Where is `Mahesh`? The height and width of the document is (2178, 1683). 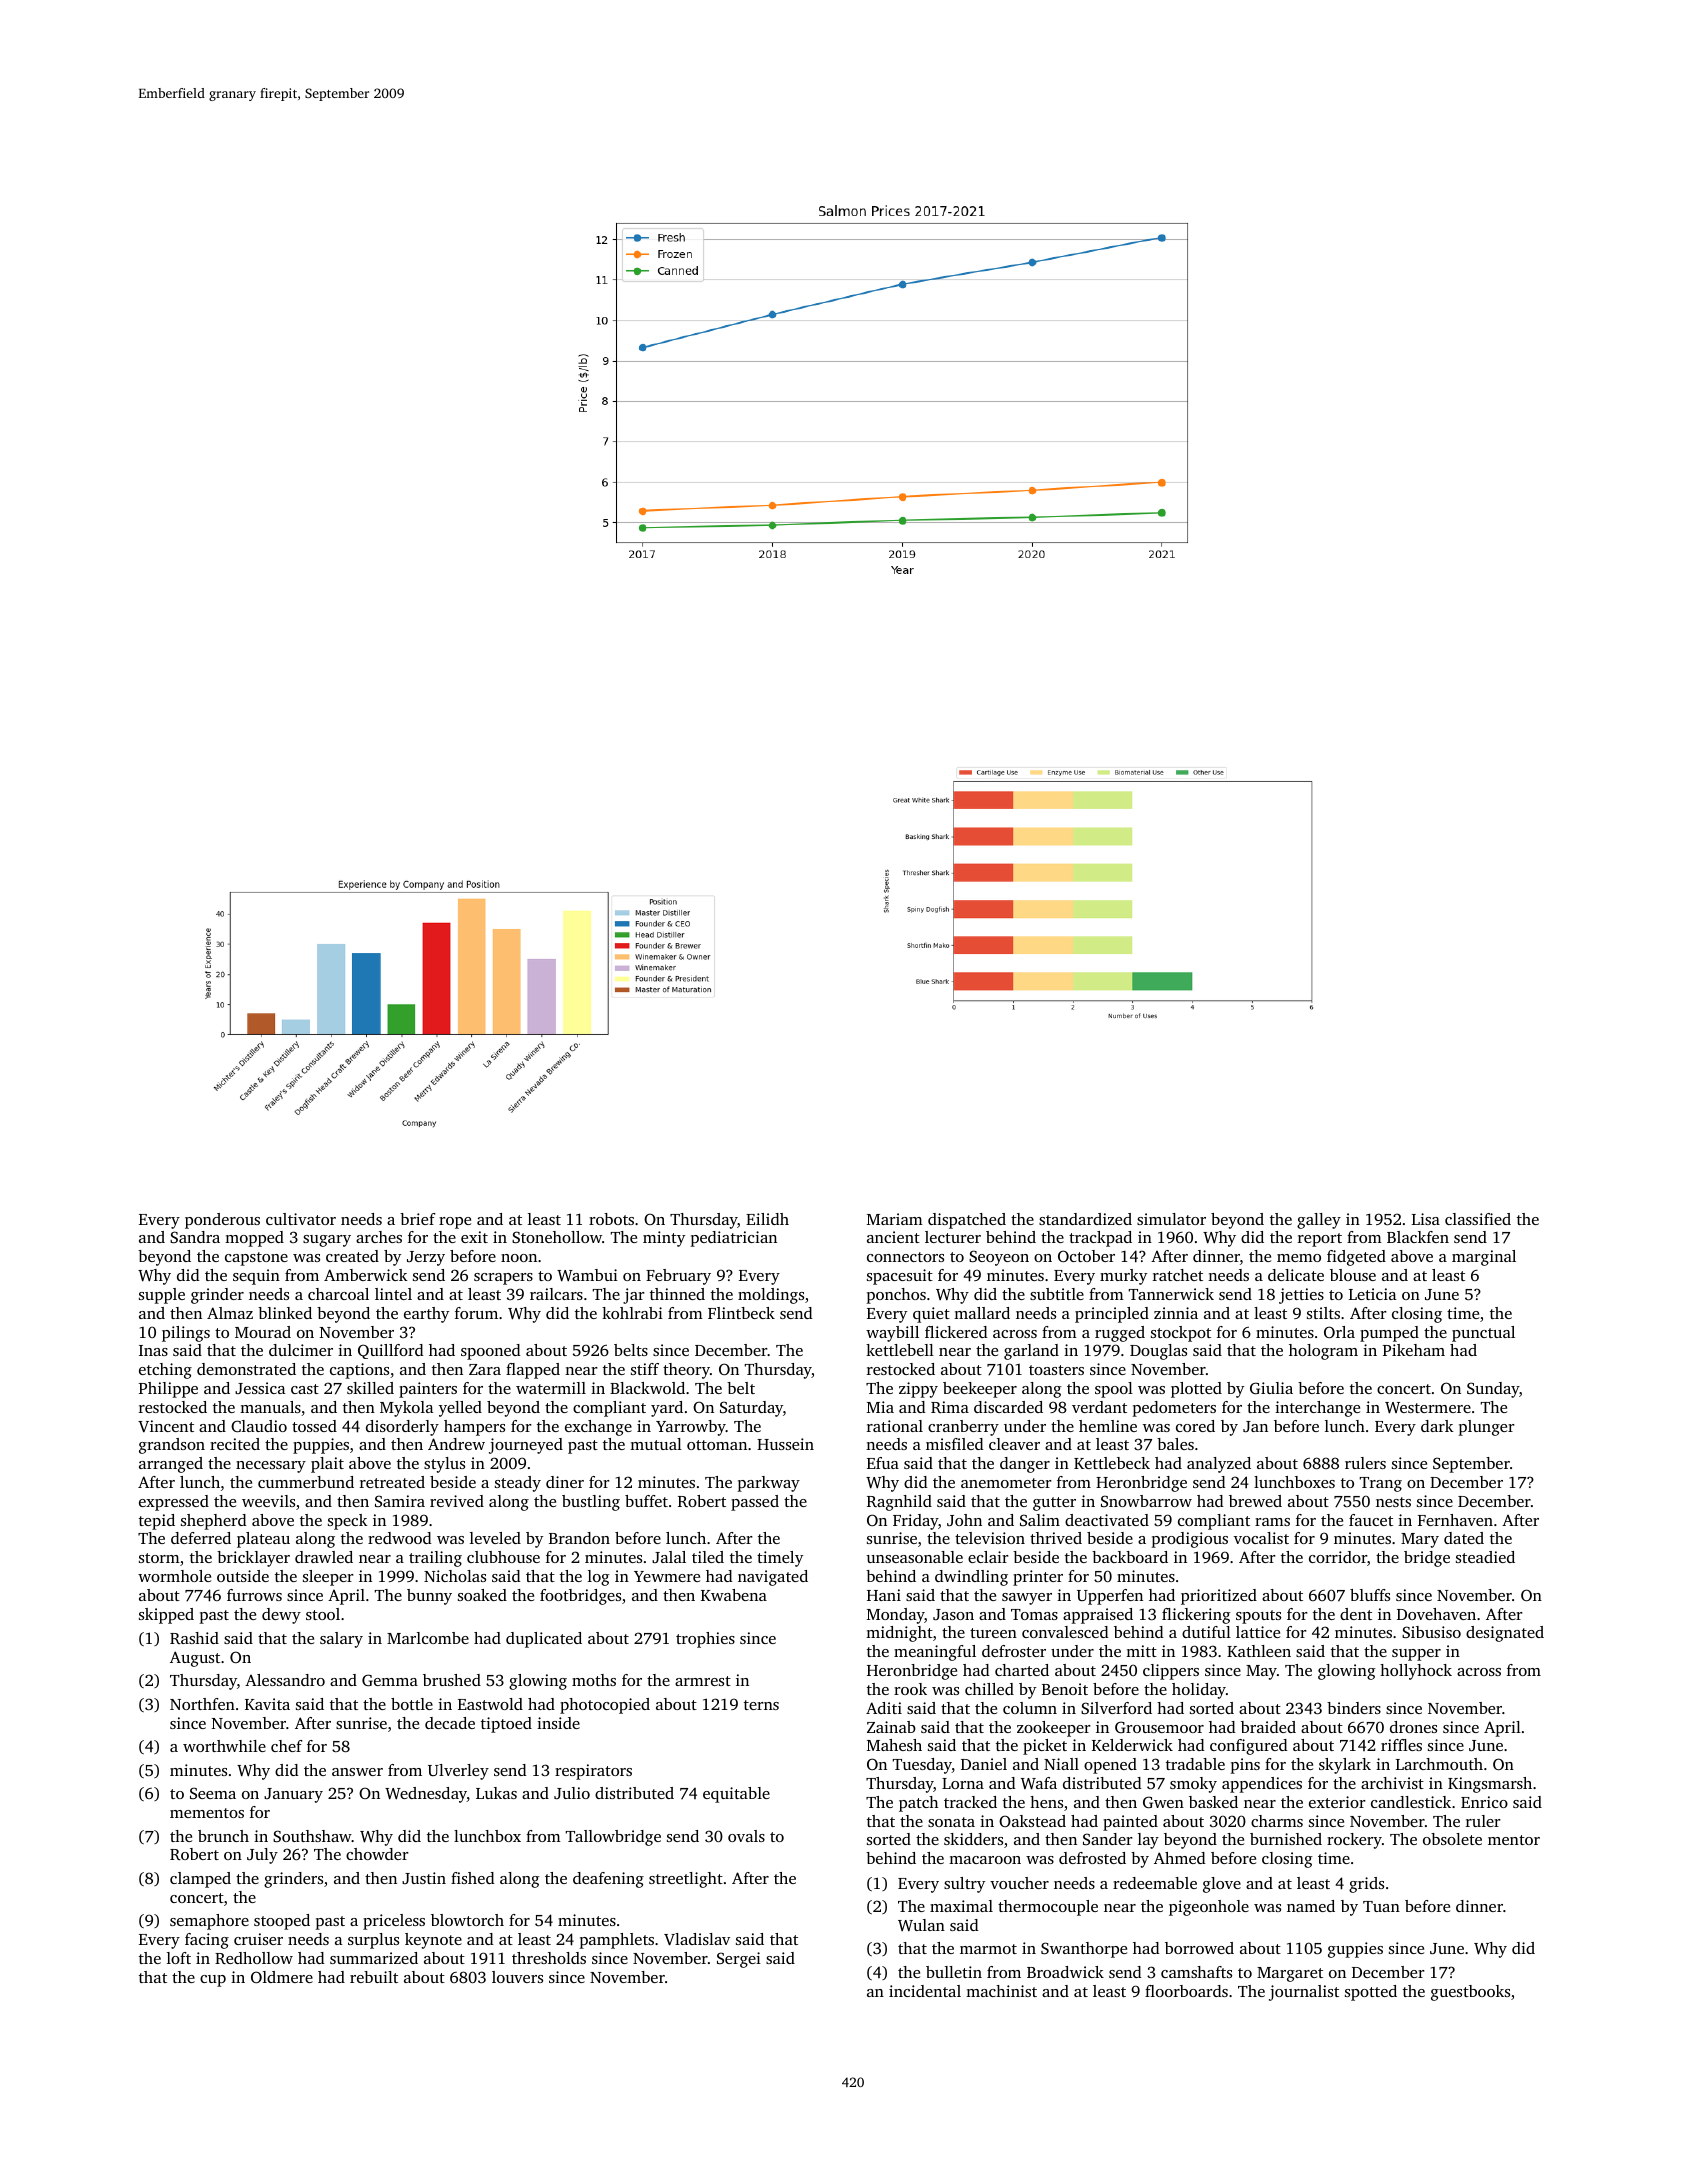
Mahesh is located at coordinates (894, 1745).
